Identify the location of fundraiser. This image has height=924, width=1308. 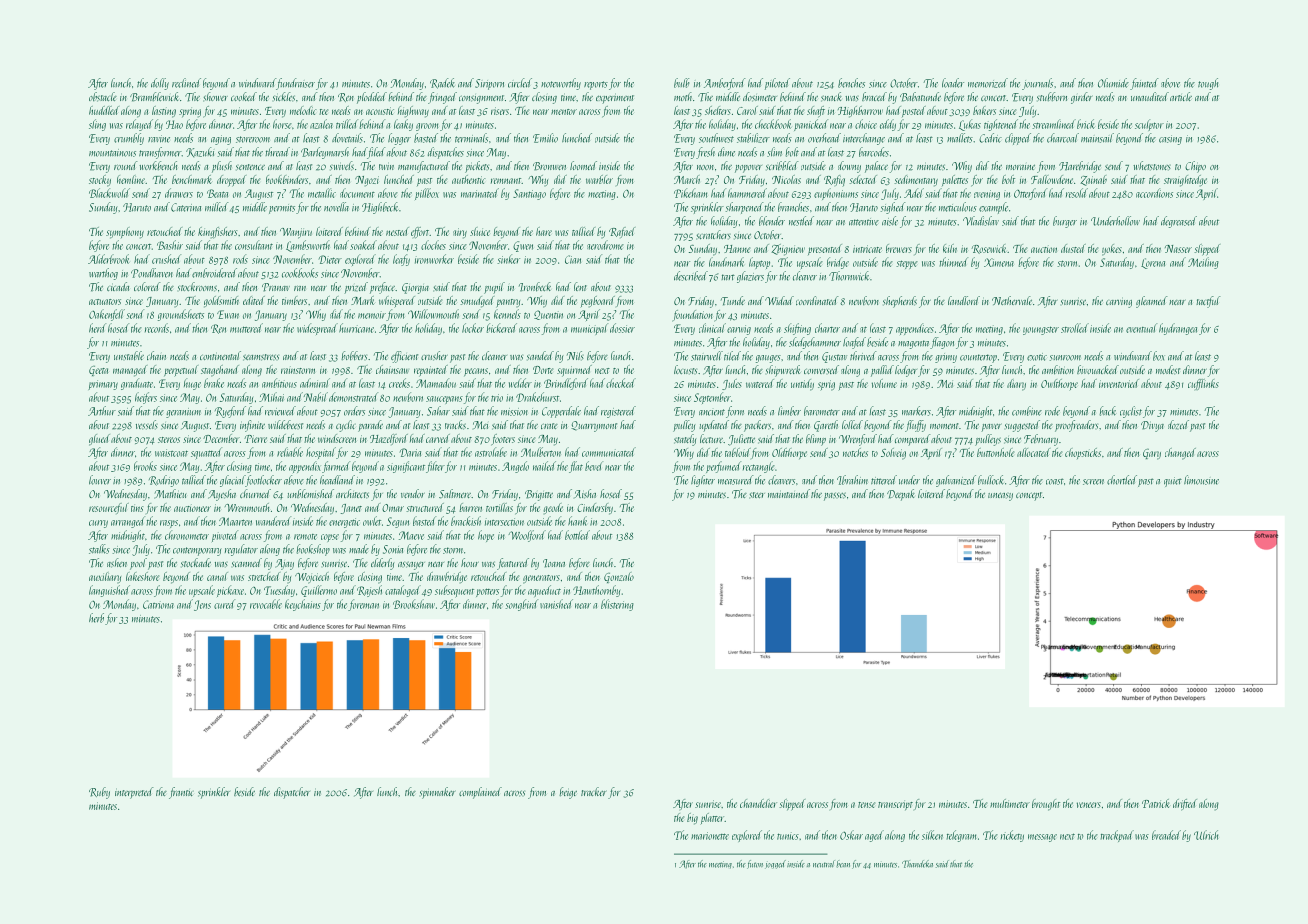
(295, 84).
